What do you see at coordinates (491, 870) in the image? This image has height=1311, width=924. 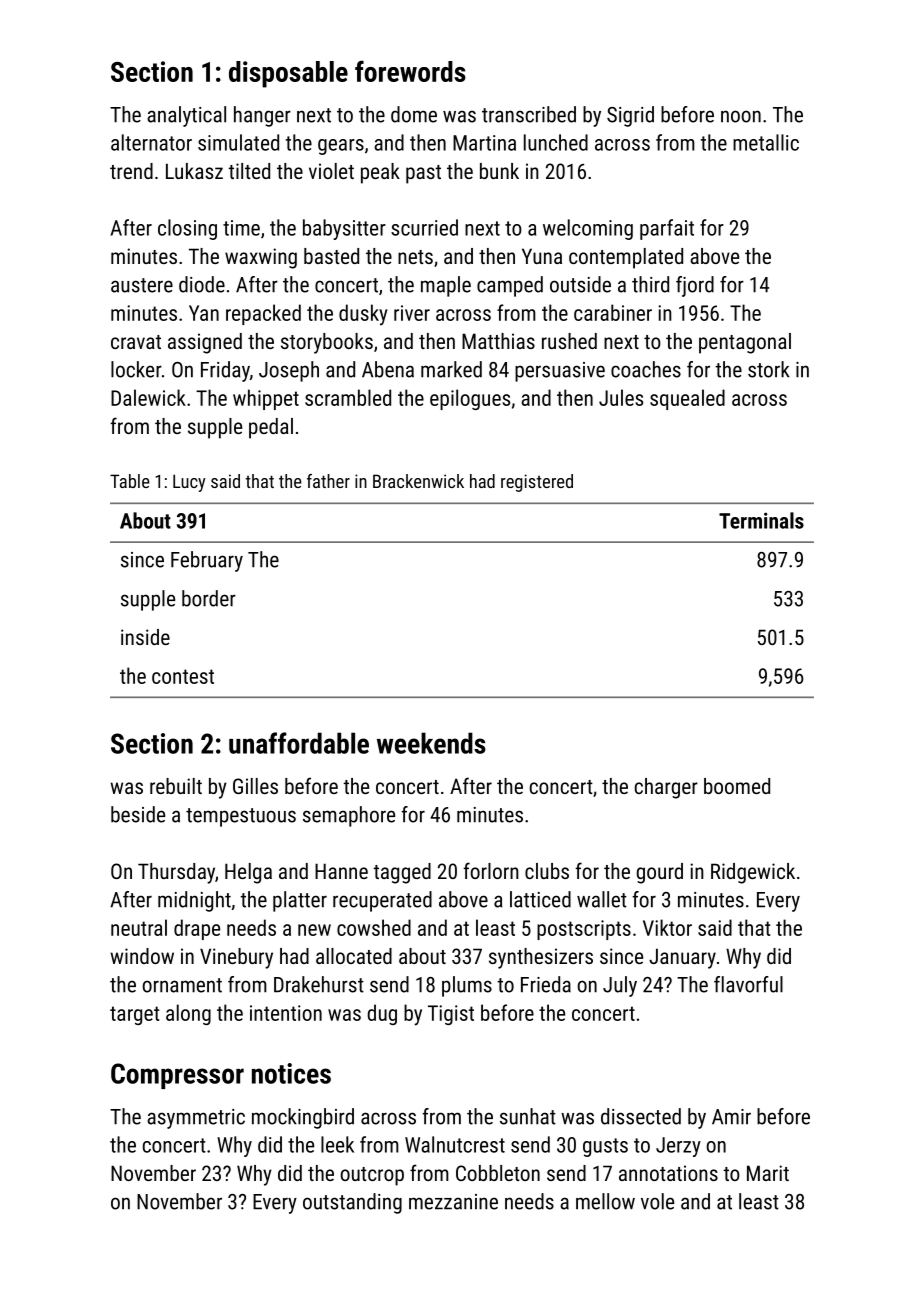 I see `forlorn` at bounding box center [491, 870].
